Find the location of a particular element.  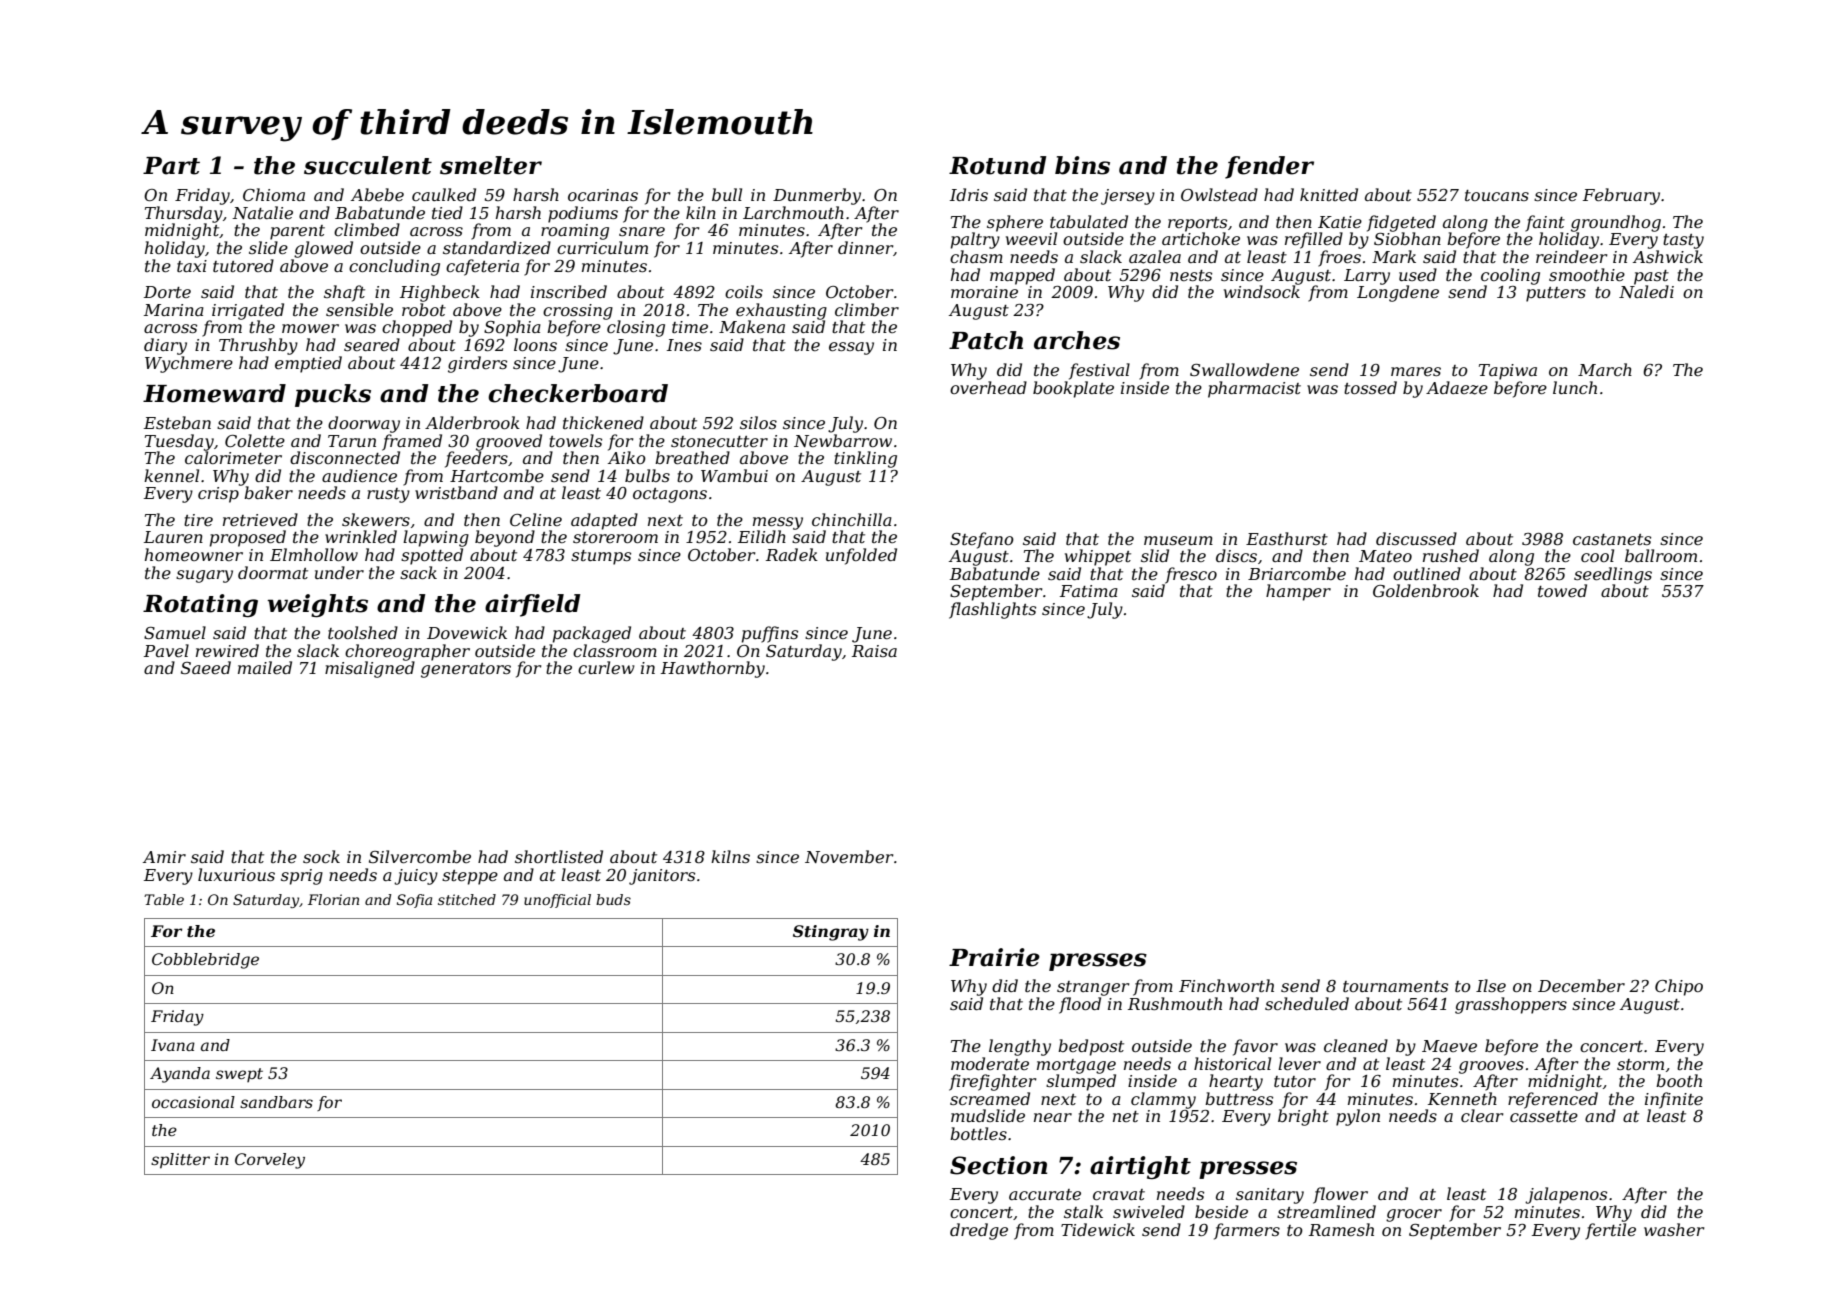

fertile is located at coordinates (1610, 1231).
